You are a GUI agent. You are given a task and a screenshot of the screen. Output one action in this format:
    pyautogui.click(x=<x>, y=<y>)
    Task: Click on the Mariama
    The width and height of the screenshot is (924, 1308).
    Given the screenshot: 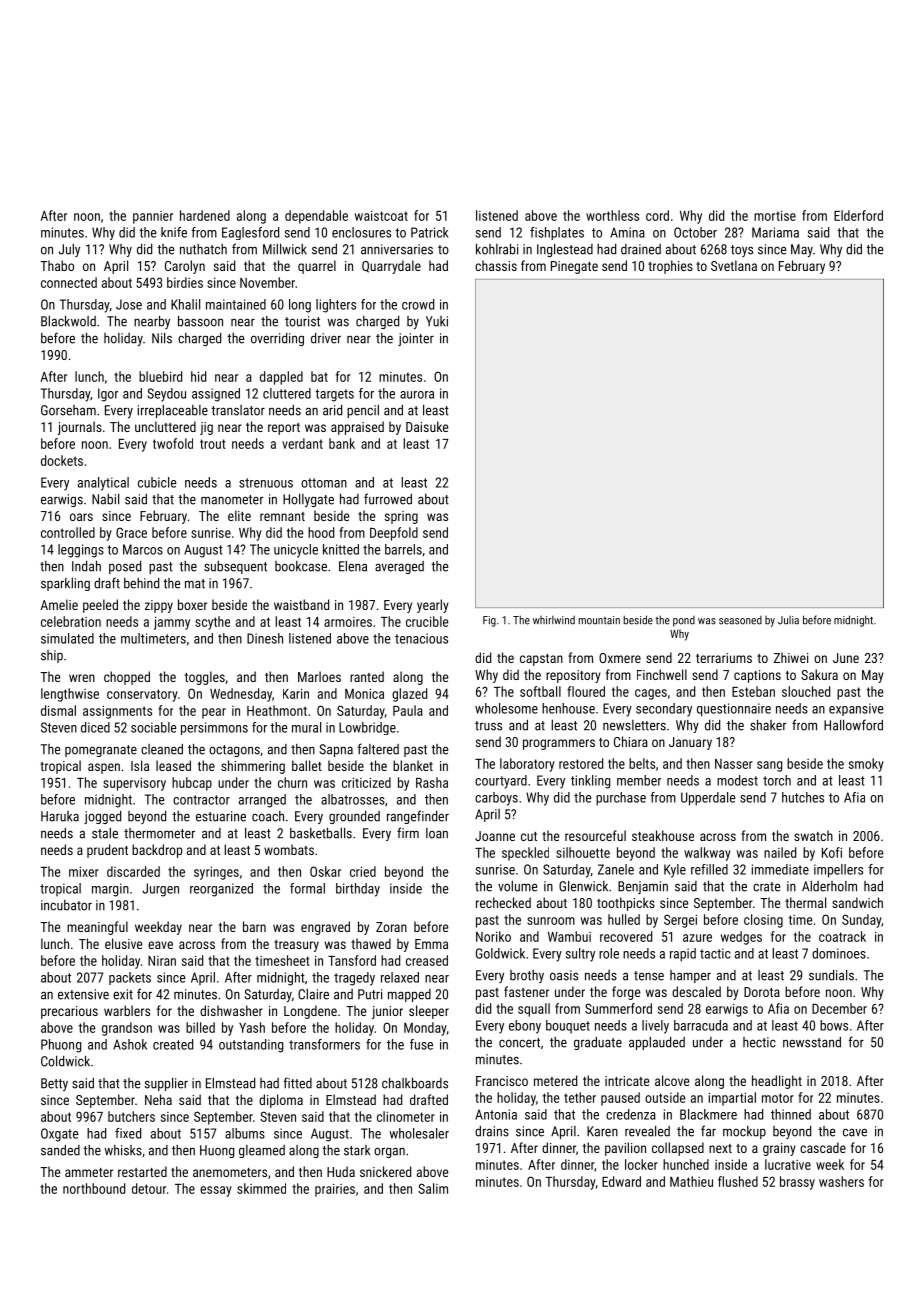 What is the action you would take?
    pyautogui.click(x=775, y=232)
